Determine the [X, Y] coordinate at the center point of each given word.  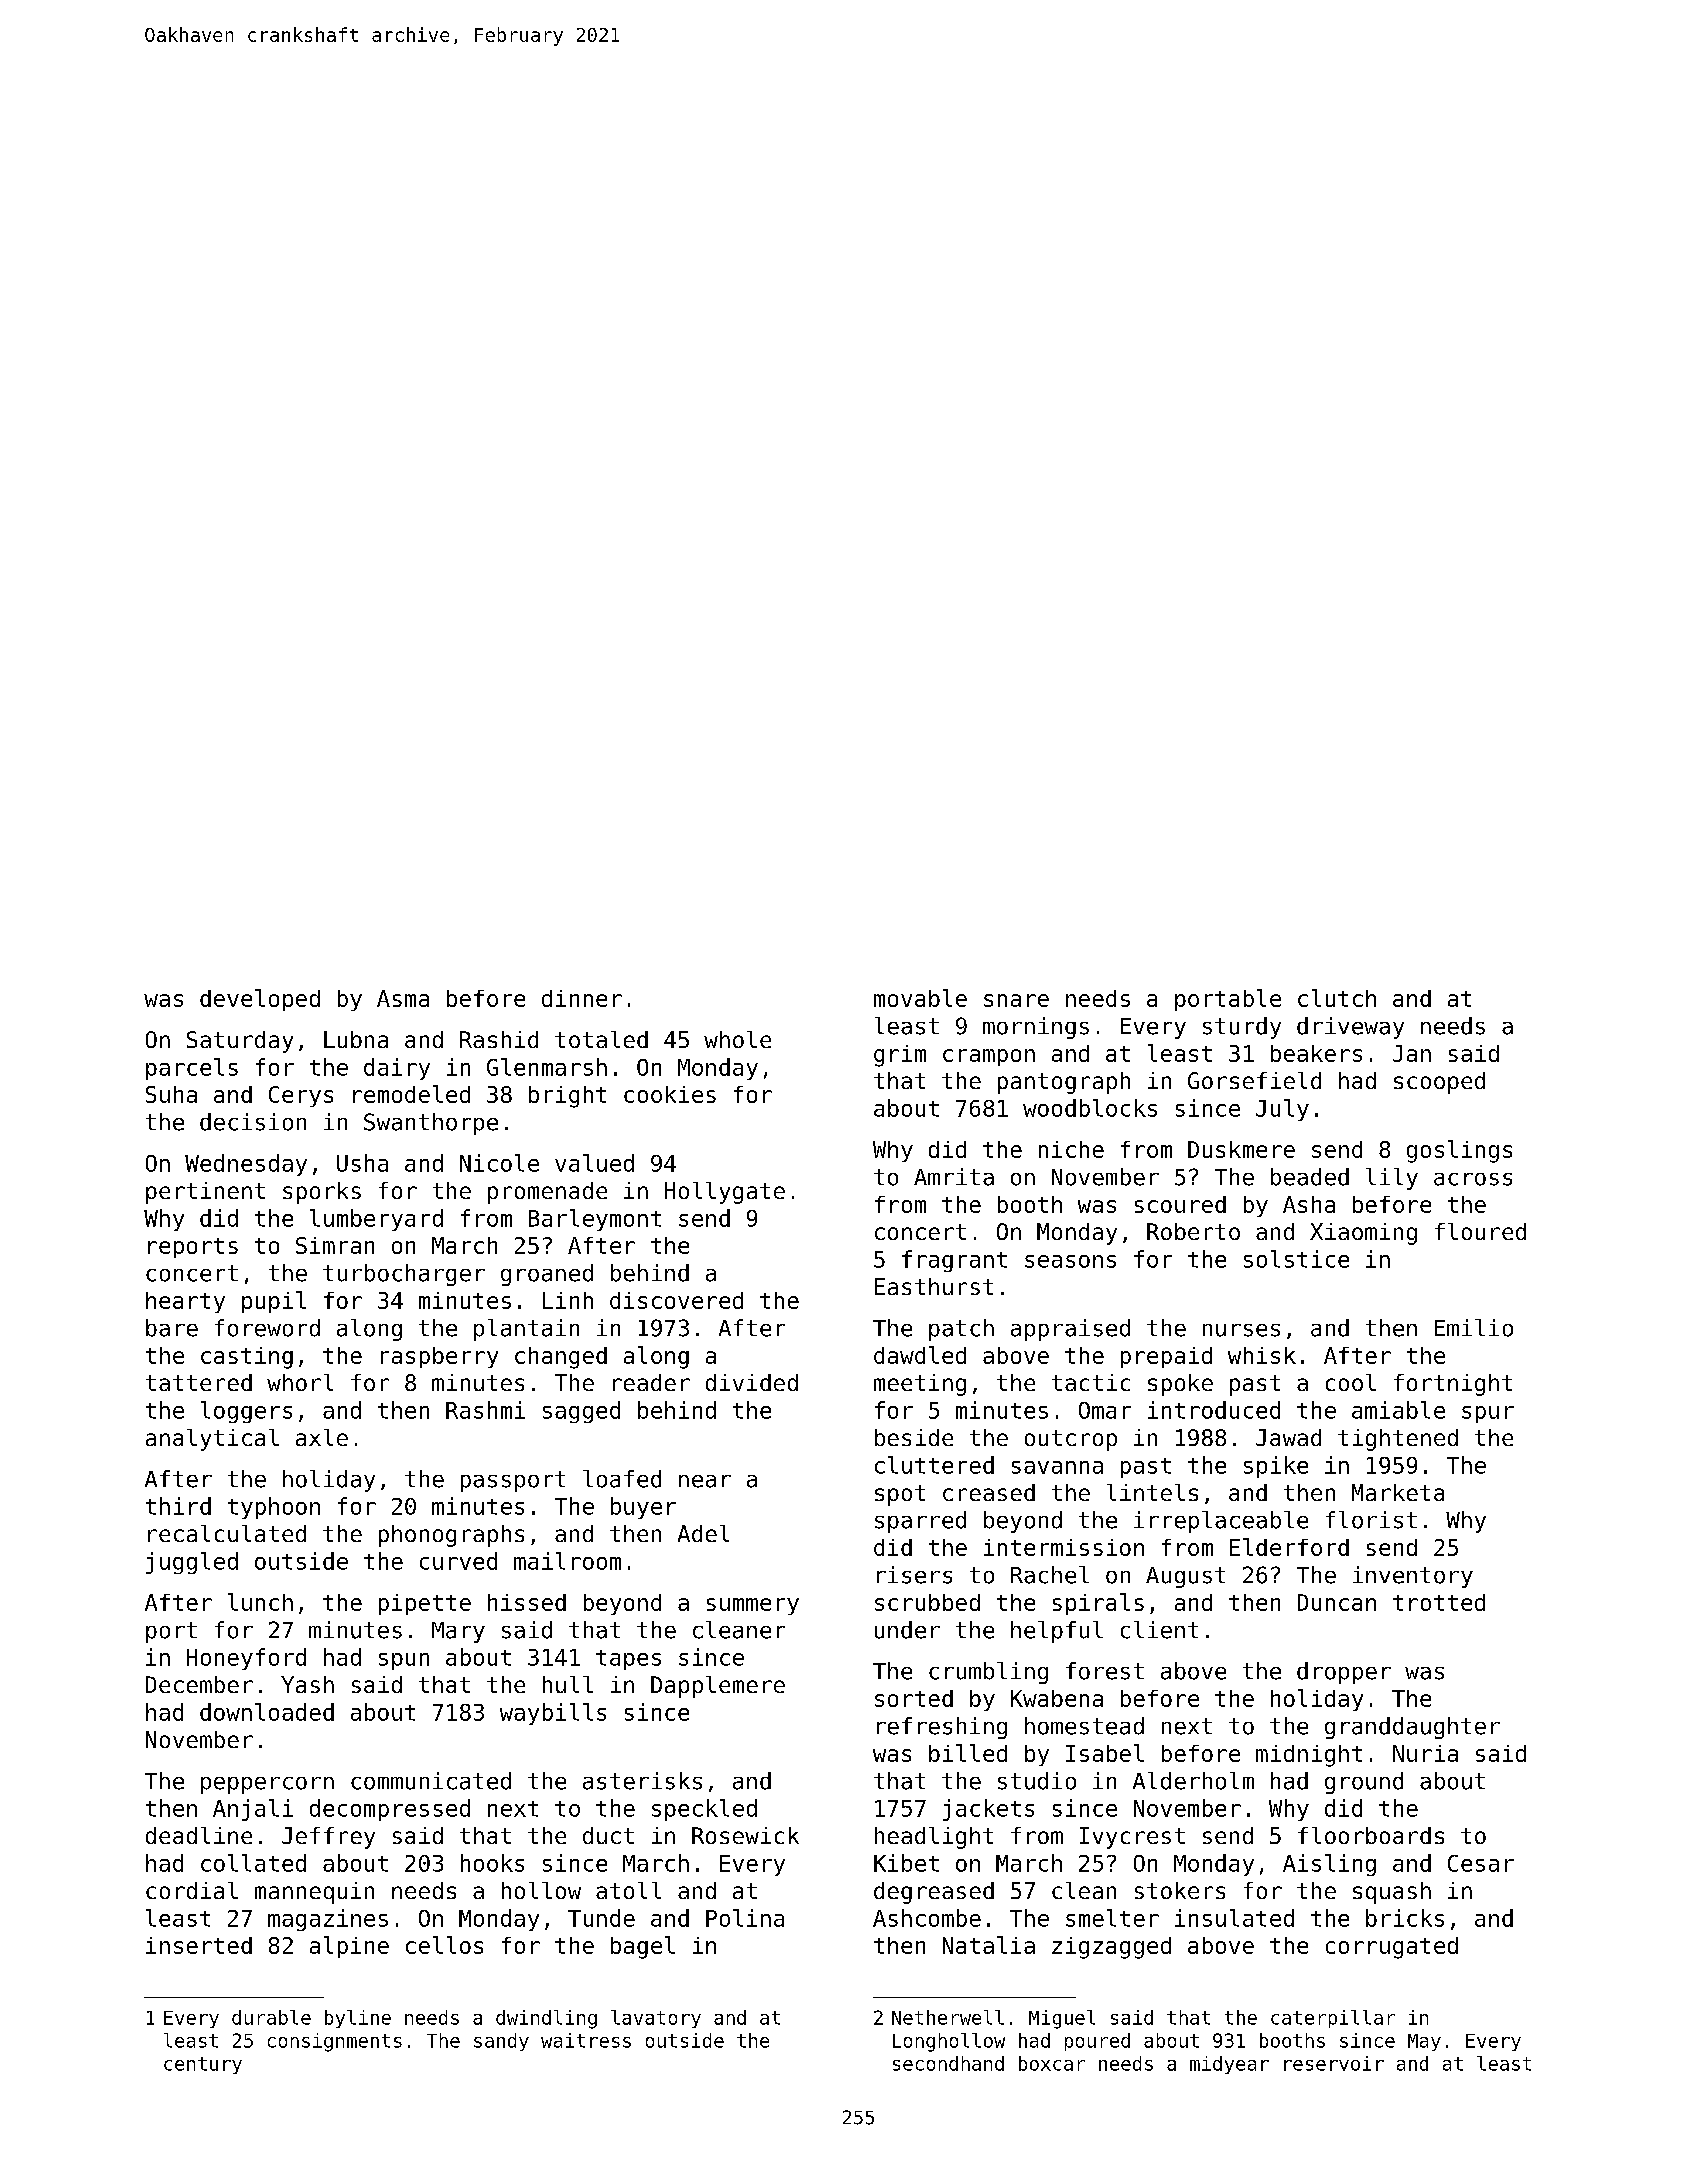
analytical [212, 1440]
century [203, 2065]
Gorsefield [1254, 1080]
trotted [1439, 1602]
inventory [1413, 1577]
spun [404, 1661]
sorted [914, 1698]
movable [920, 998]
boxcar [1052, 2063]
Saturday [240, 1042]
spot [900, 1495]
